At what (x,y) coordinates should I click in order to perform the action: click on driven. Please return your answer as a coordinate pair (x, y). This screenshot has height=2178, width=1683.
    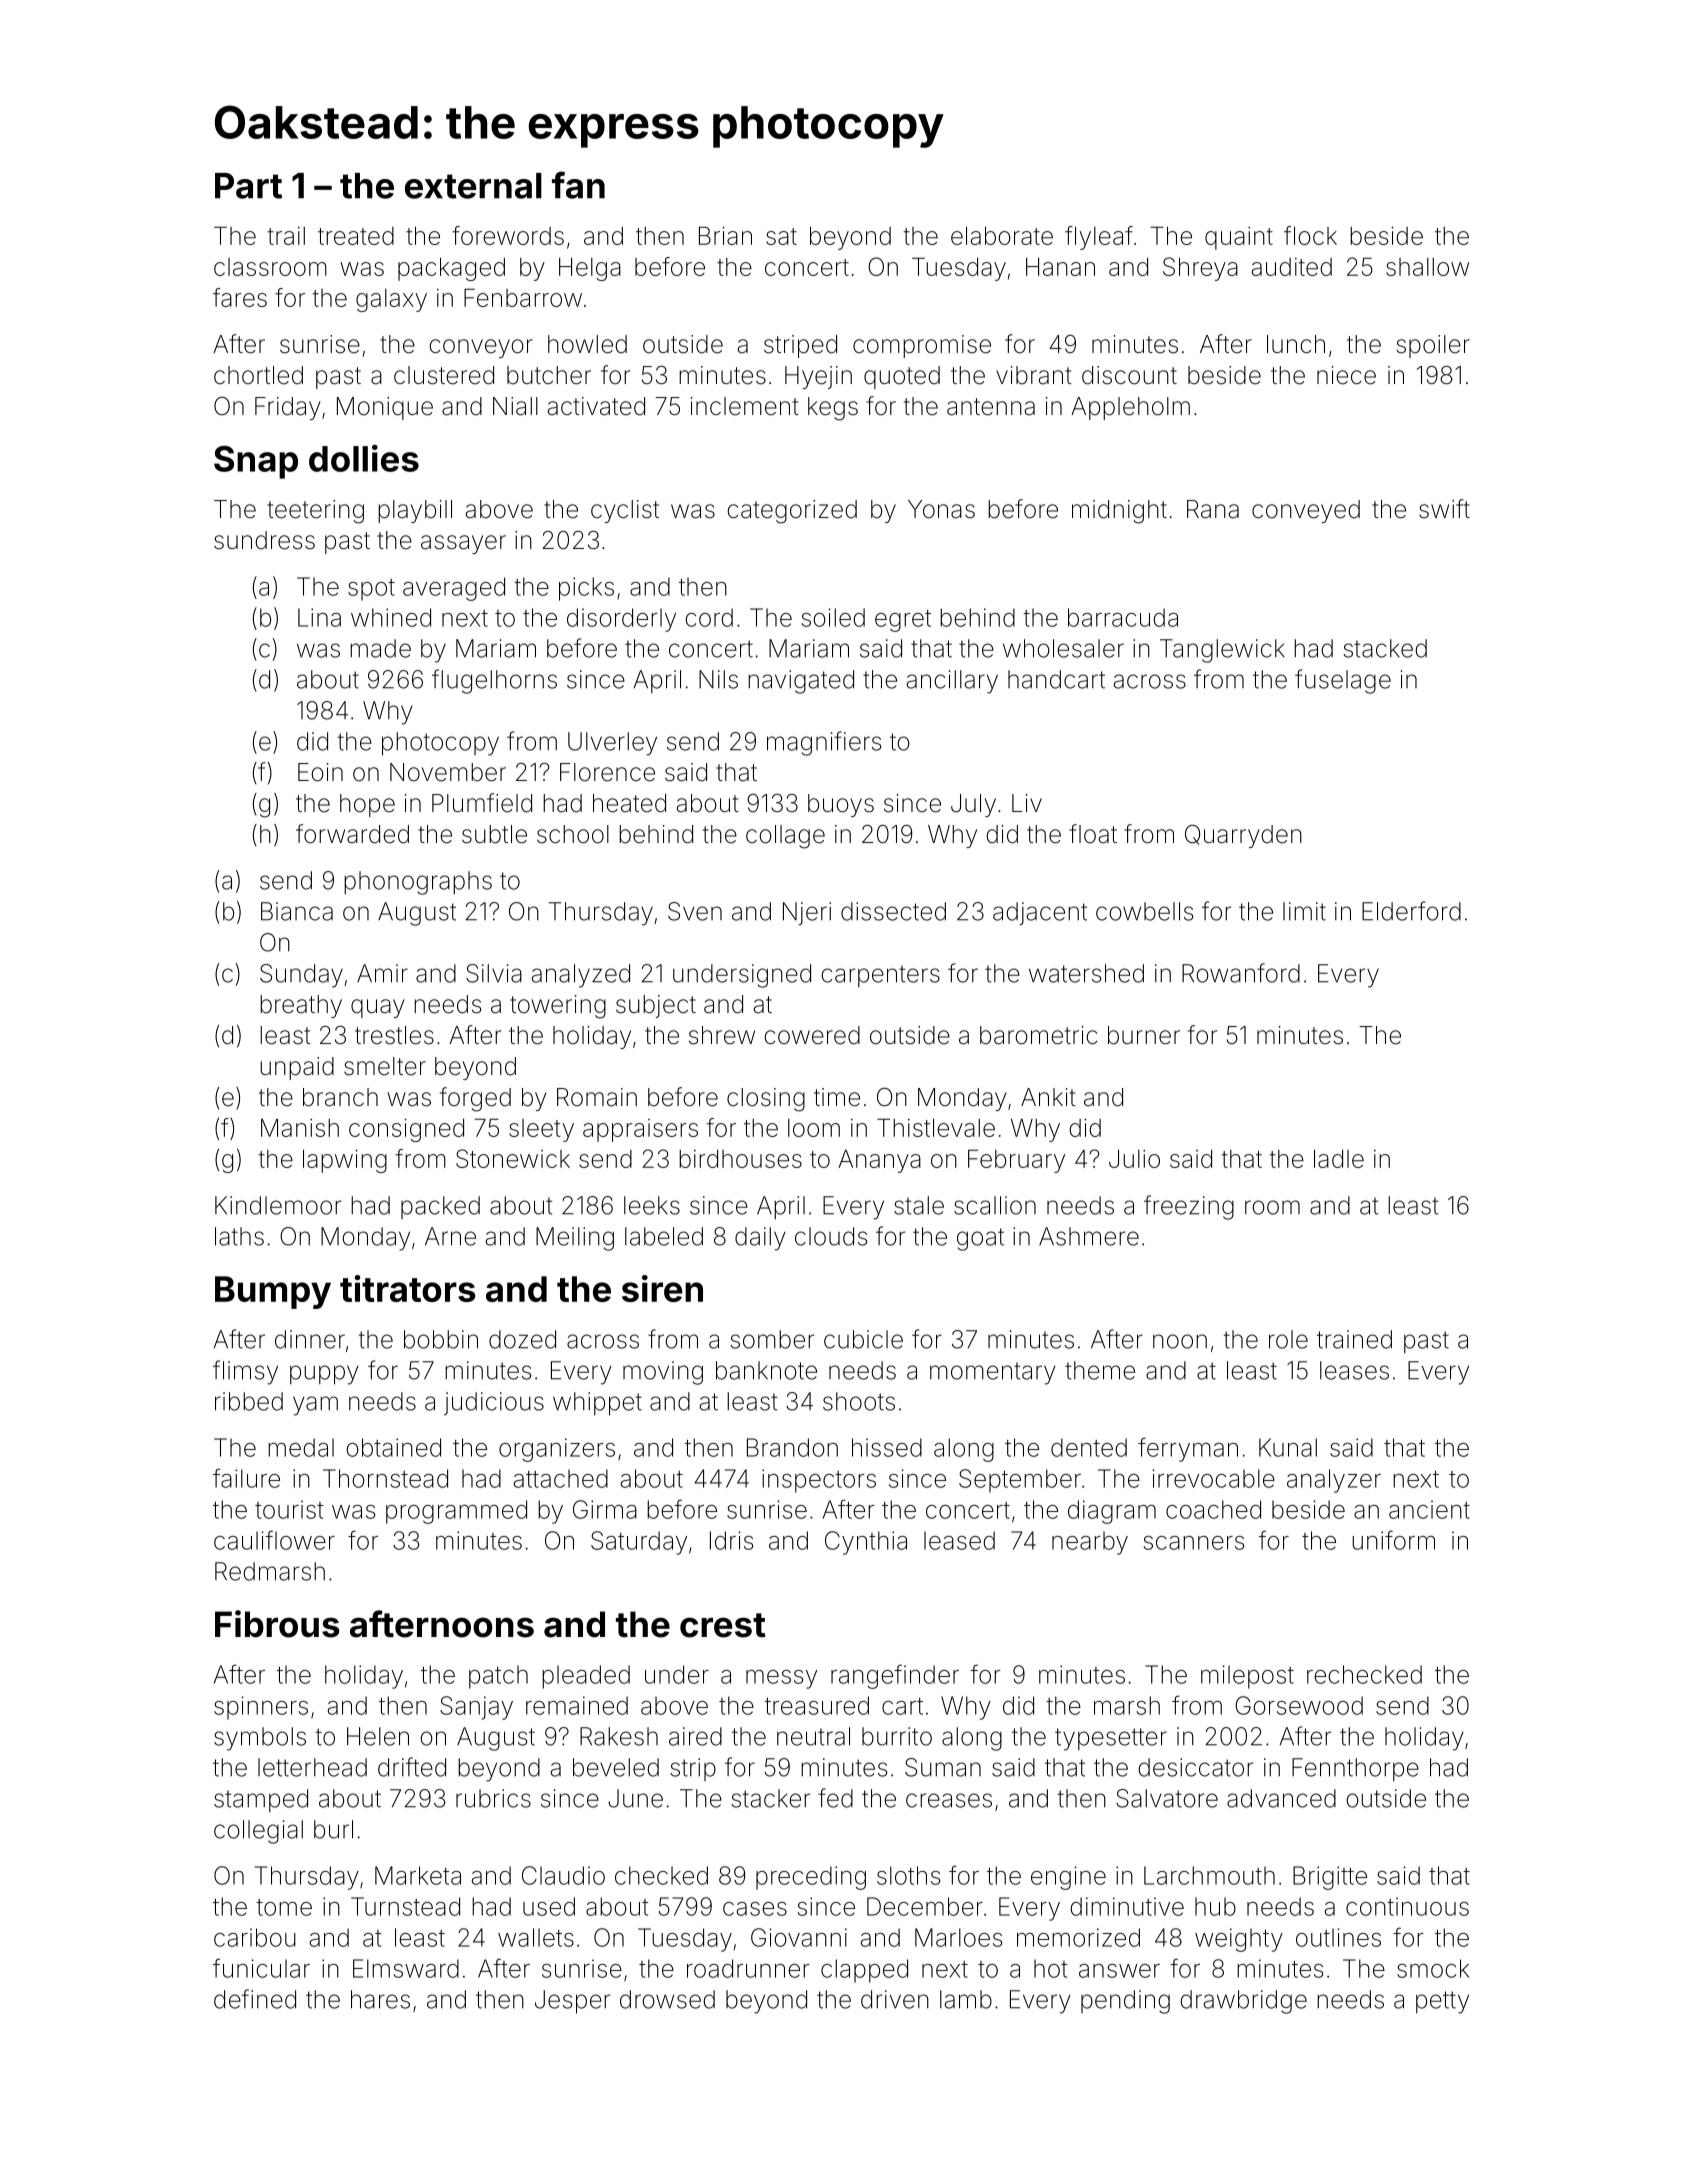
    Looking at the image, I should click on (895, 1999).
